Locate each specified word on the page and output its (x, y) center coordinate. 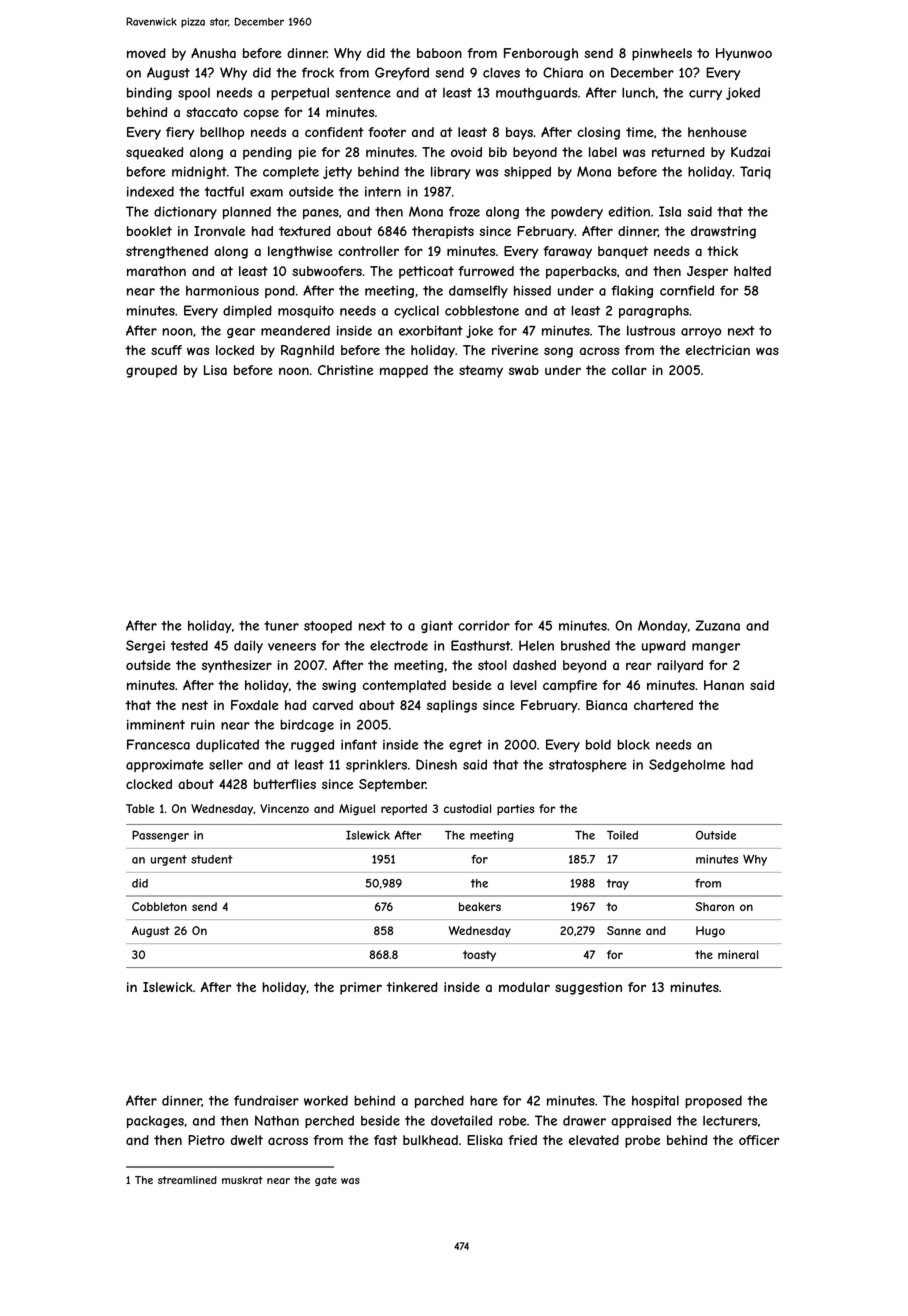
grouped (151, 371)
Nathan (277, 1120)
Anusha (213, 53)
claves (501, 72)
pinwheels (662, 54)
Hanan (724, 685)
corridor (484, 625)
